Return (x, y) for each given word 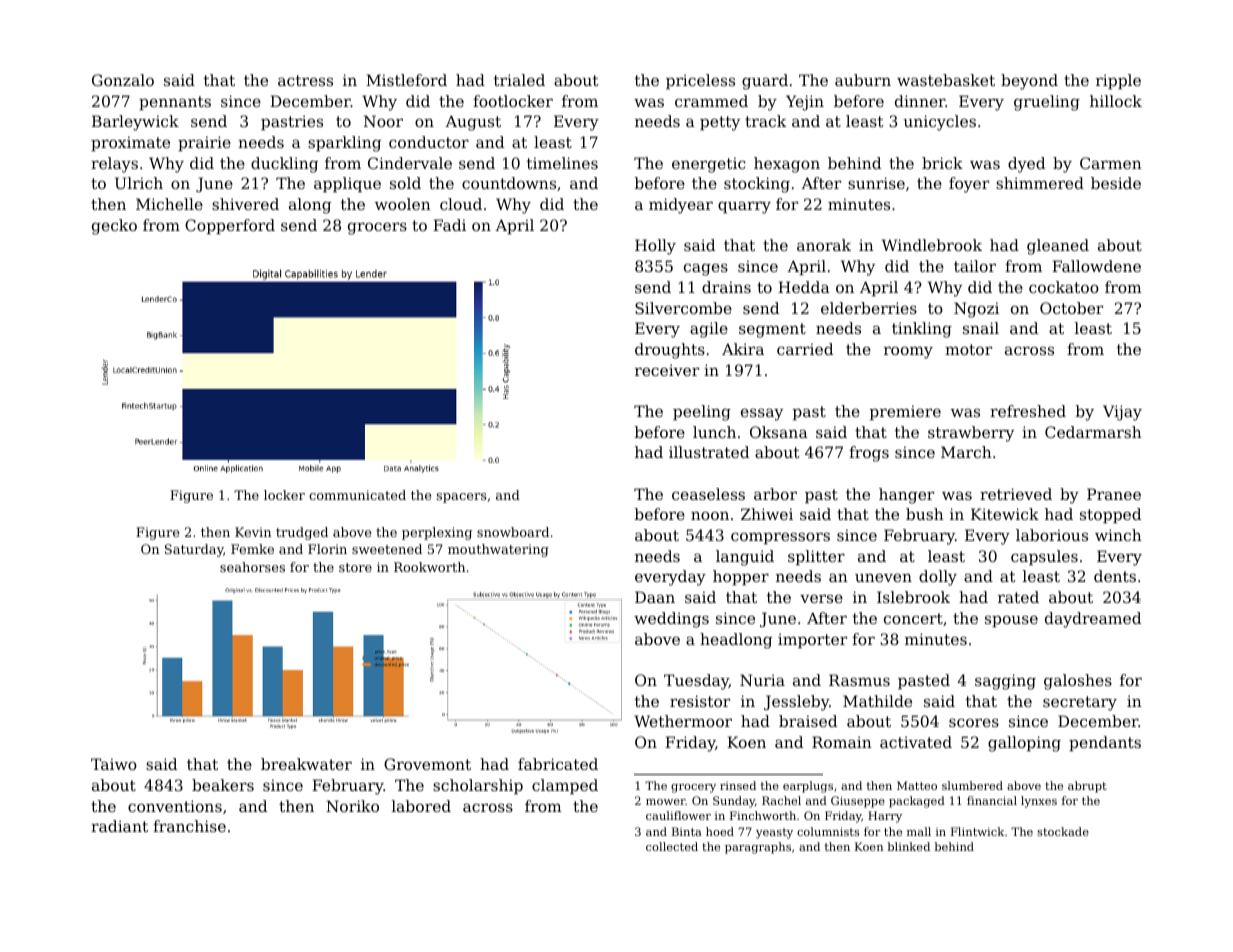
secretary (1080, 703)
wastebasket (946, 80)
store (355, 567)
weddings (671, 620)
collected (672, 846)
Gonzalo (123, 80)
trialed (519, 80)
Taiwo (114, 764)
